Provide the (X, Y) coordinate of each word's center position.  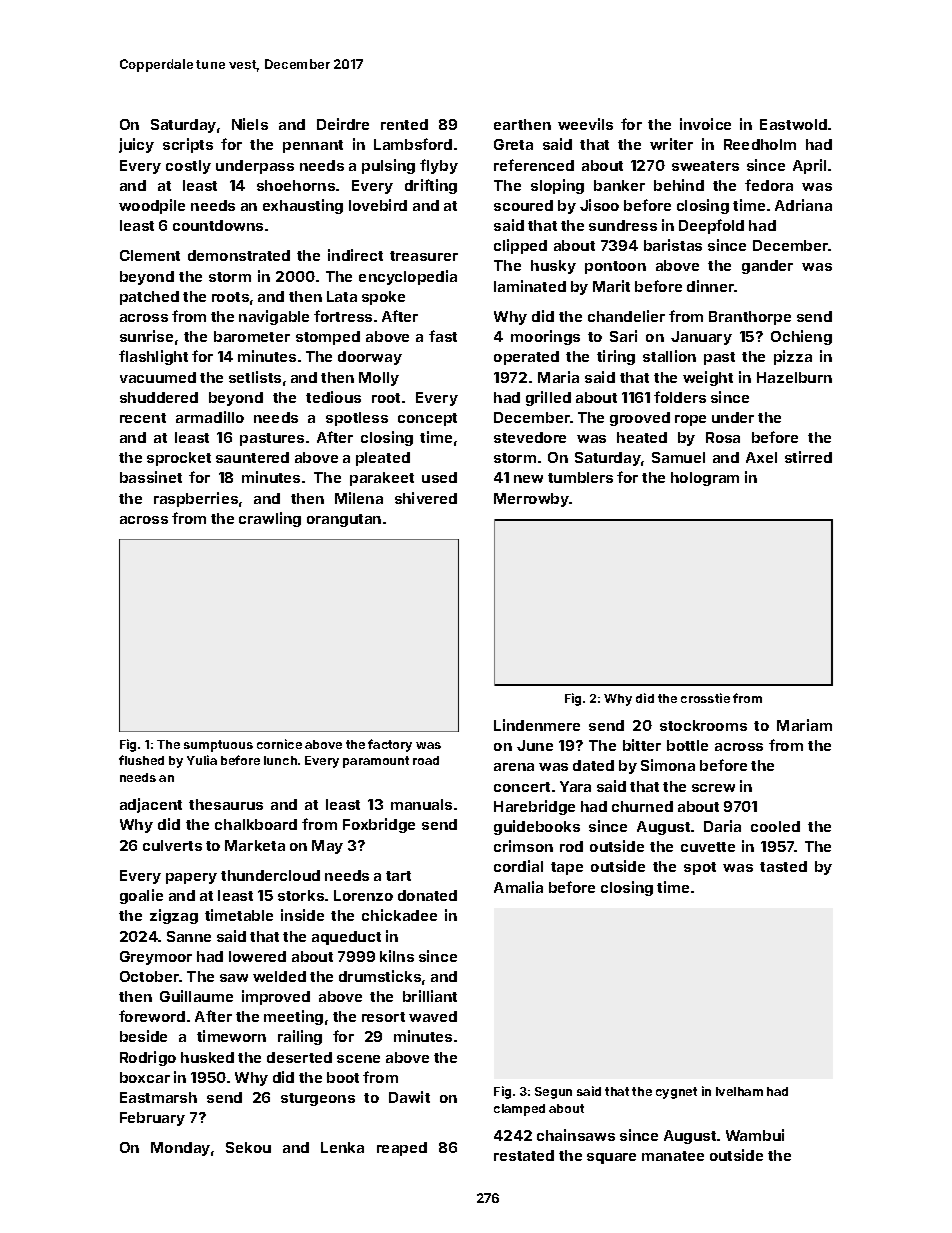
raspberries (196, 499)
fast (443, 336)
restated (524, 1155)
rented (404, 124)
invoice (705, 124)
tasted (783, 866)
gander (767, 267)
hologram (705, 479)
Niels (250, 124)
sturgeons (318, 1099)
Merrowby (532, 500)
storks (301, 895)
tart (398, 876)
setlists (255, 377)
